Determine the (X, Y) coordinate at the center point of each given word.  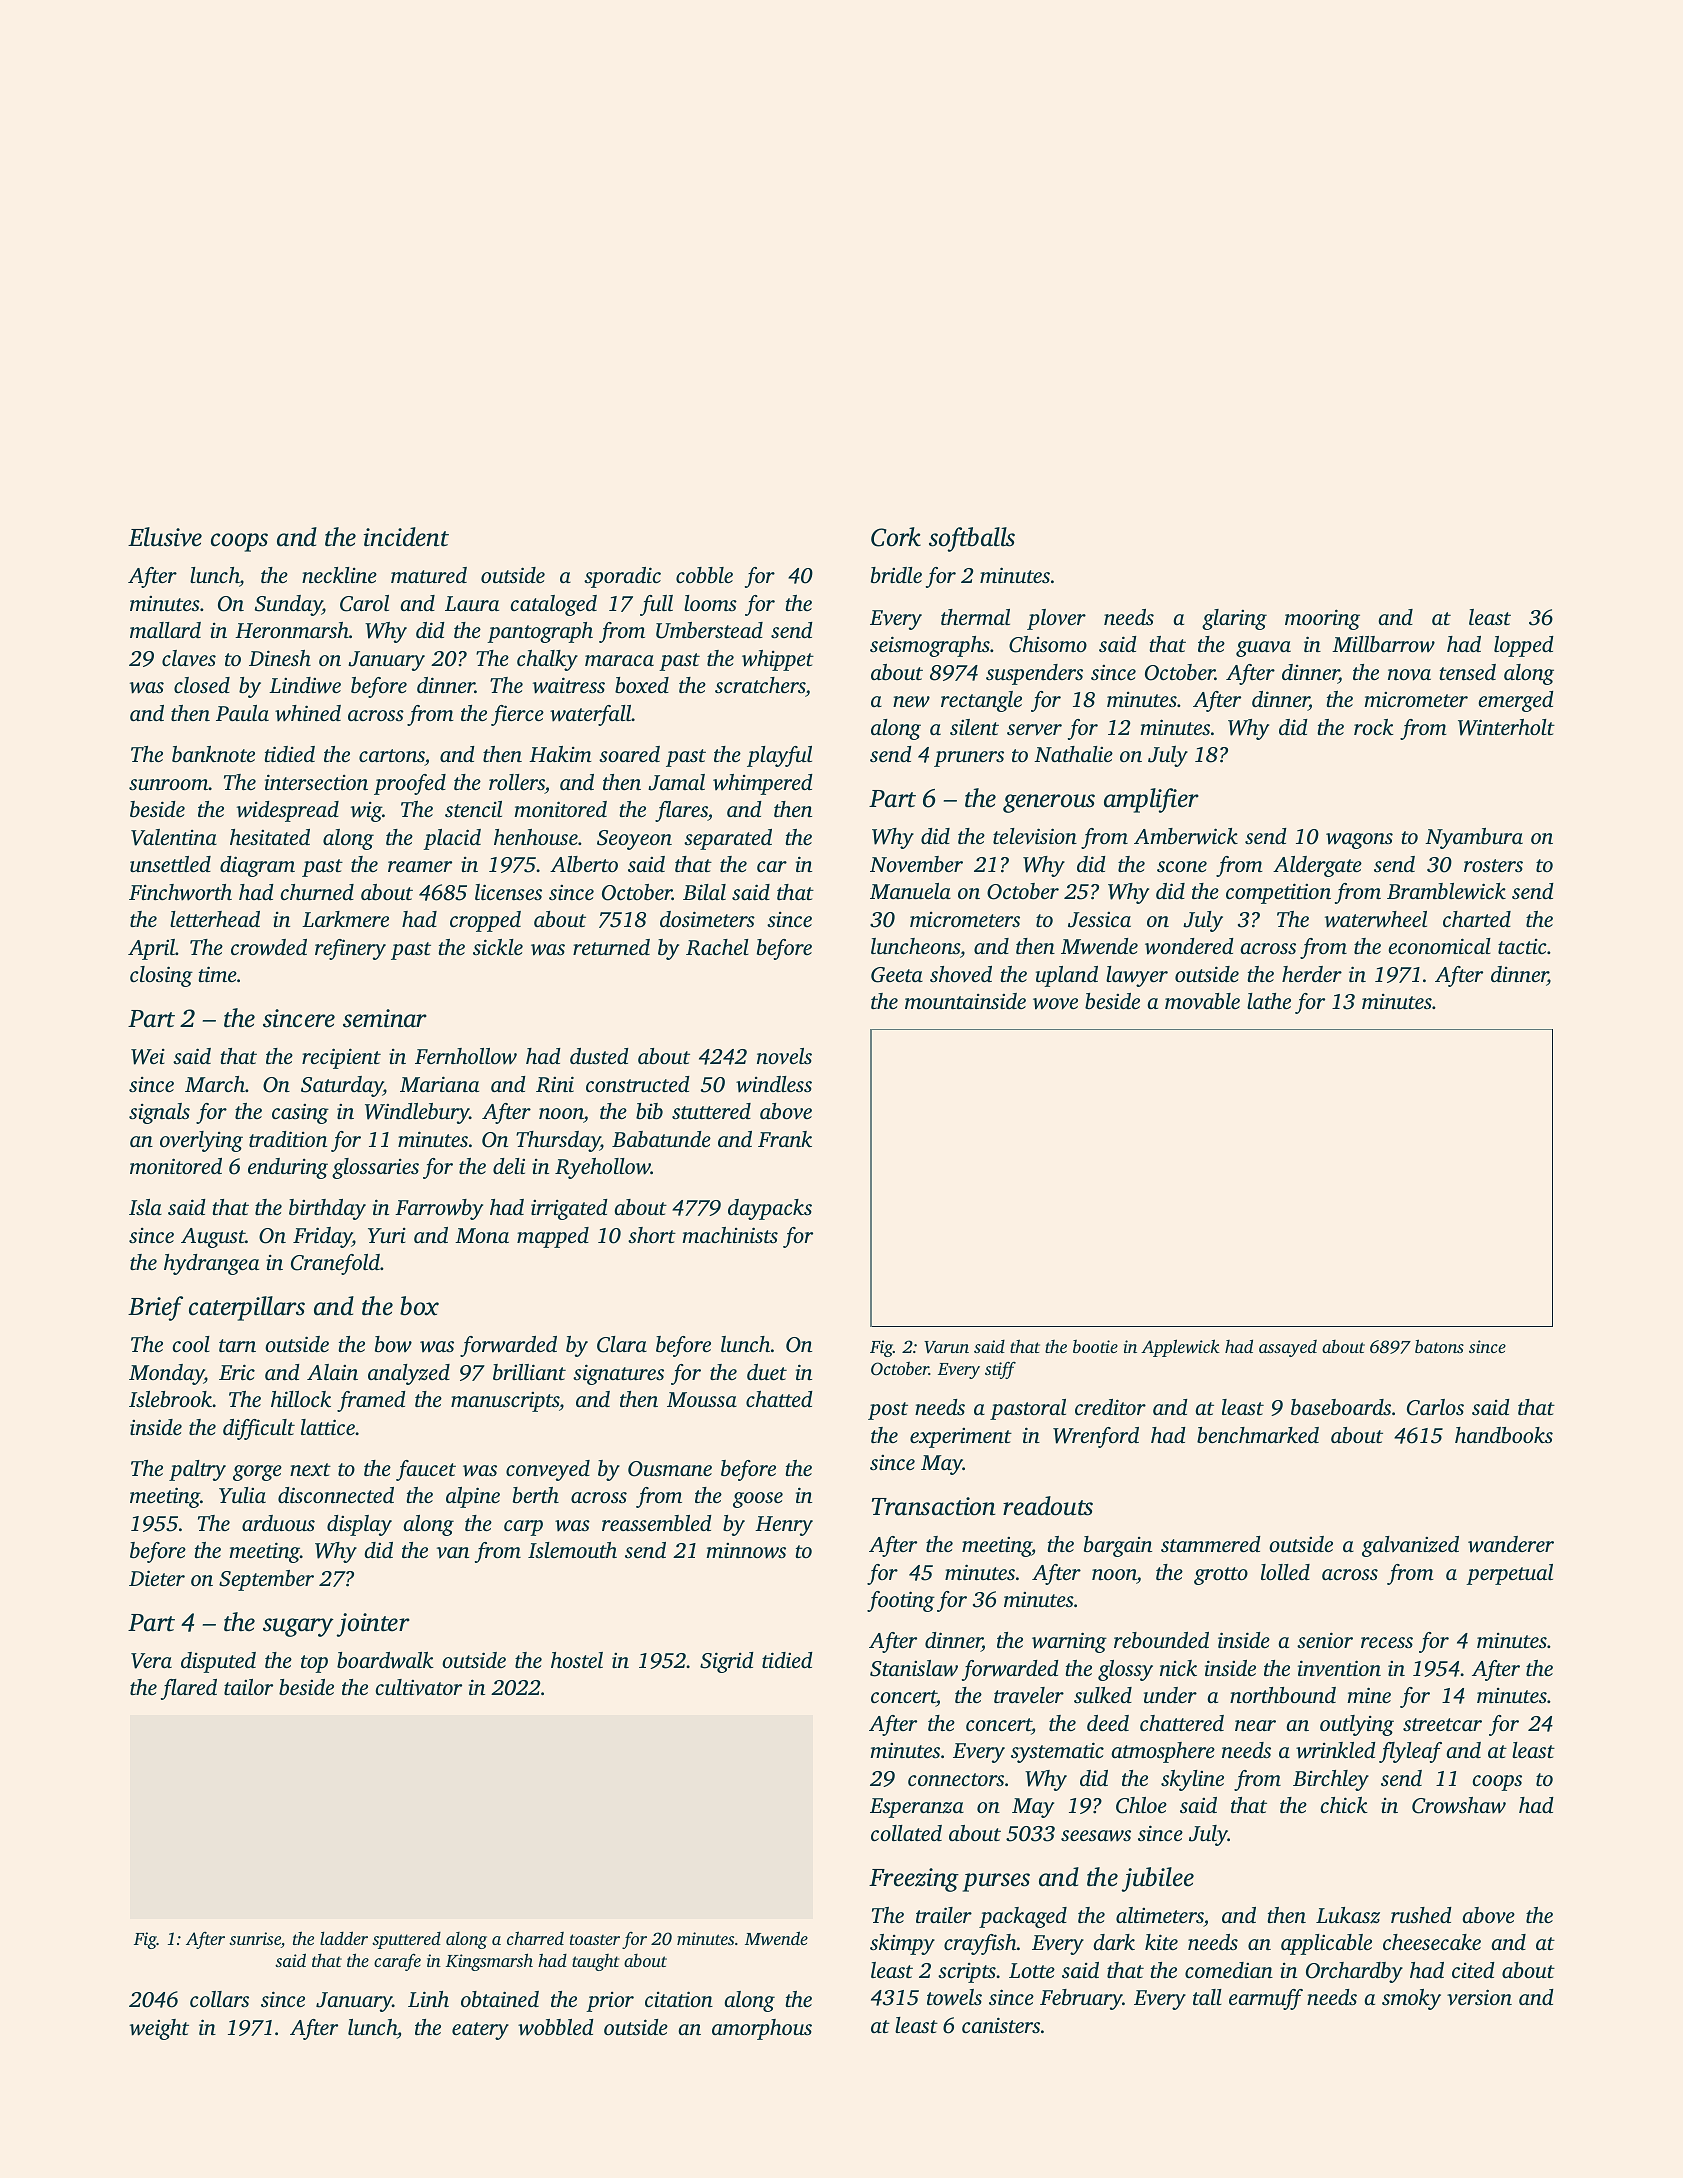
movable (1202, 1001)
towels (954, 1997)
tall (1207, 1997)
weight (159, 2029)
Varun (946, 1347)
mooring (1322, 619)
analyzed (409, 1374)
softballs (972, 539)
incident (406, 537)
